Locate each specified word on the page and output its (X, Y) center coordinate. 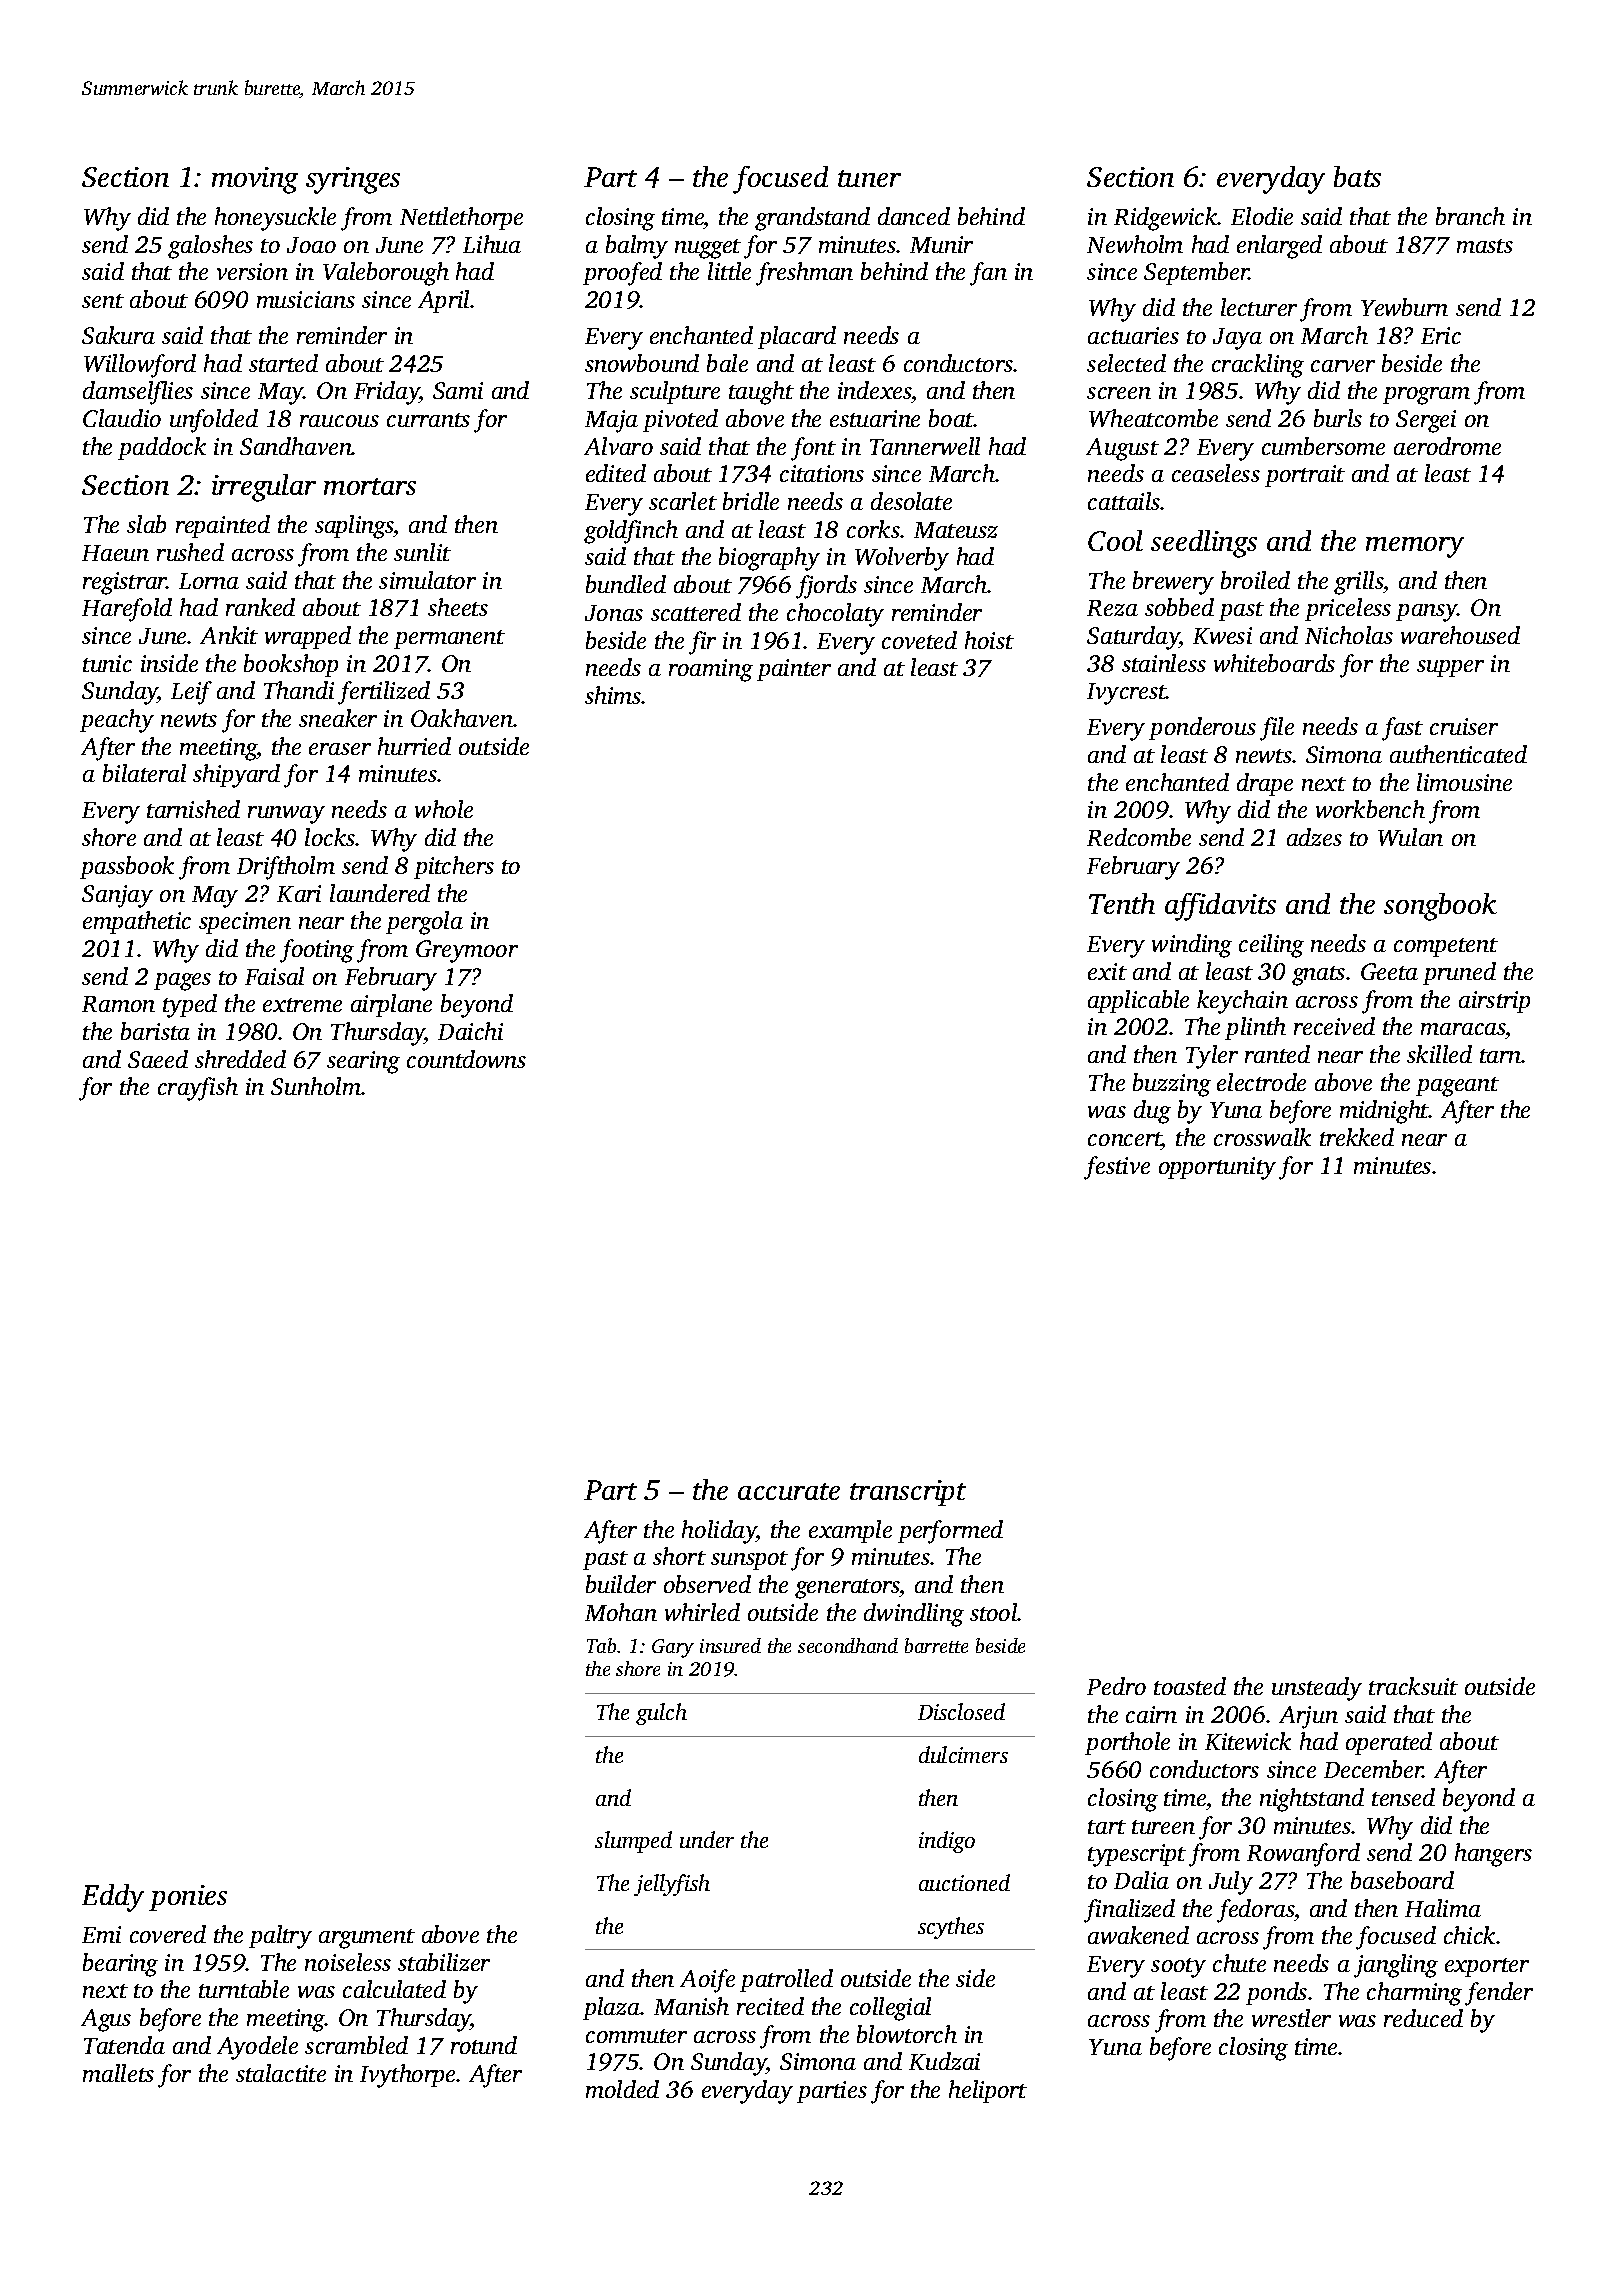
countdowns (466, 1059)
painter (794, 670)
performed (950, 1532)
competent (1446, 947)
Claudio (122, 418)
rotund (484, 2045)
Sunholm (316, 1086)
